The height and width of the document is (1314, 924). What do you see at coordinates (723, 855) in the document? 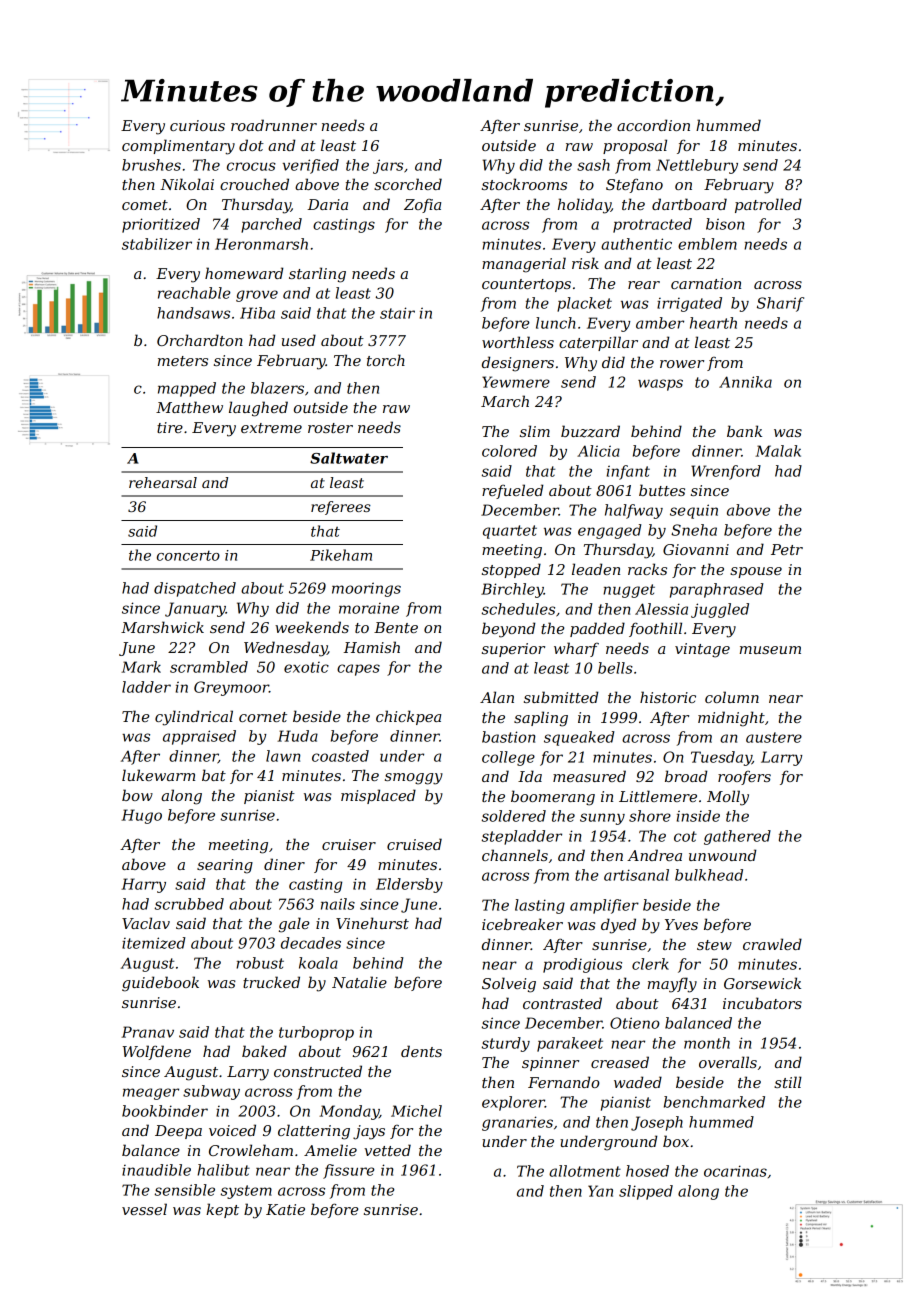
I see `unwound` at bounding box center [723, 855].
